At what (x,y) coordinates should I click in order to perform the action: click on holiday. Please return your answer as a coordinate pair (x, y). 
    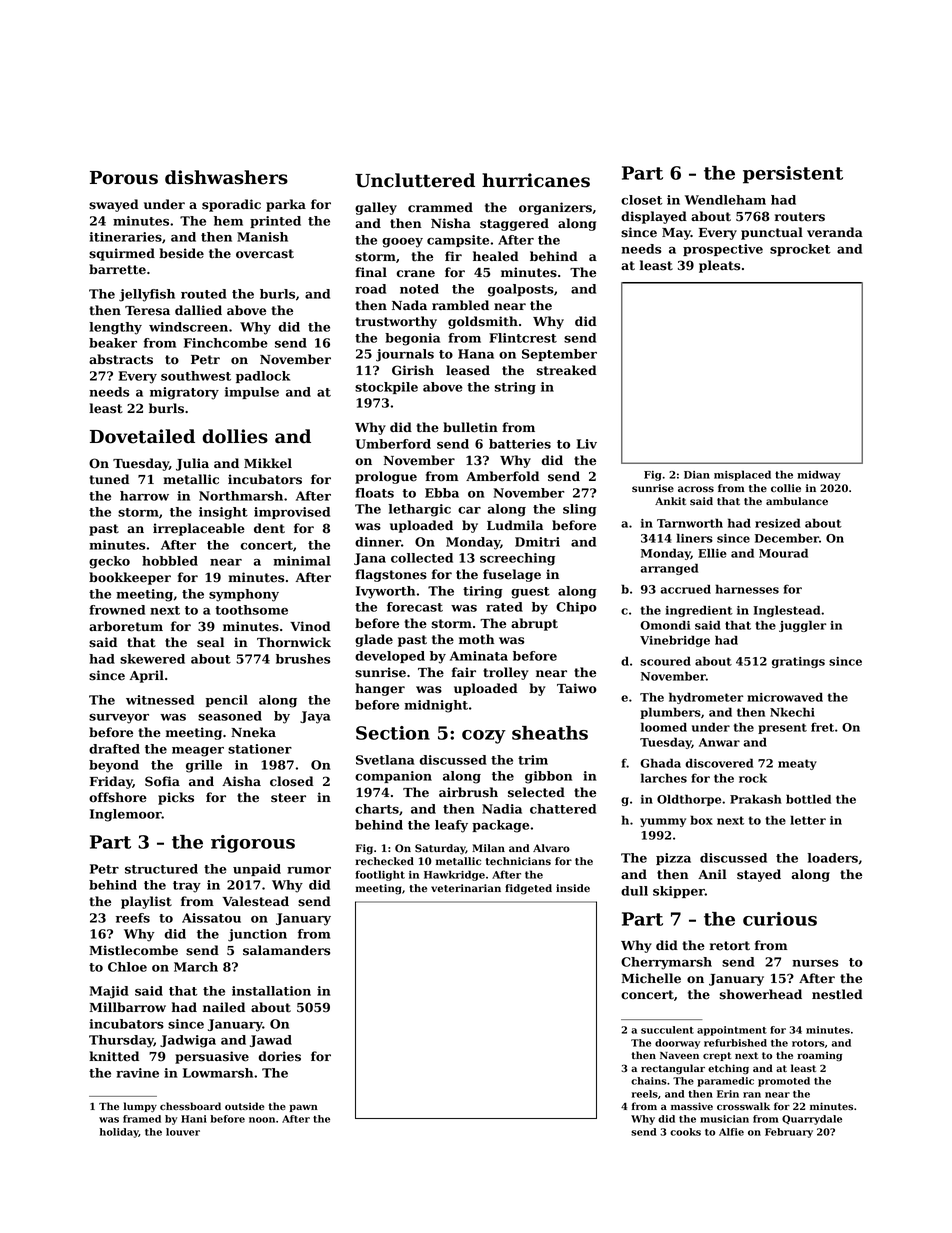
    Looking at the image, I should click on (119, 1133).
